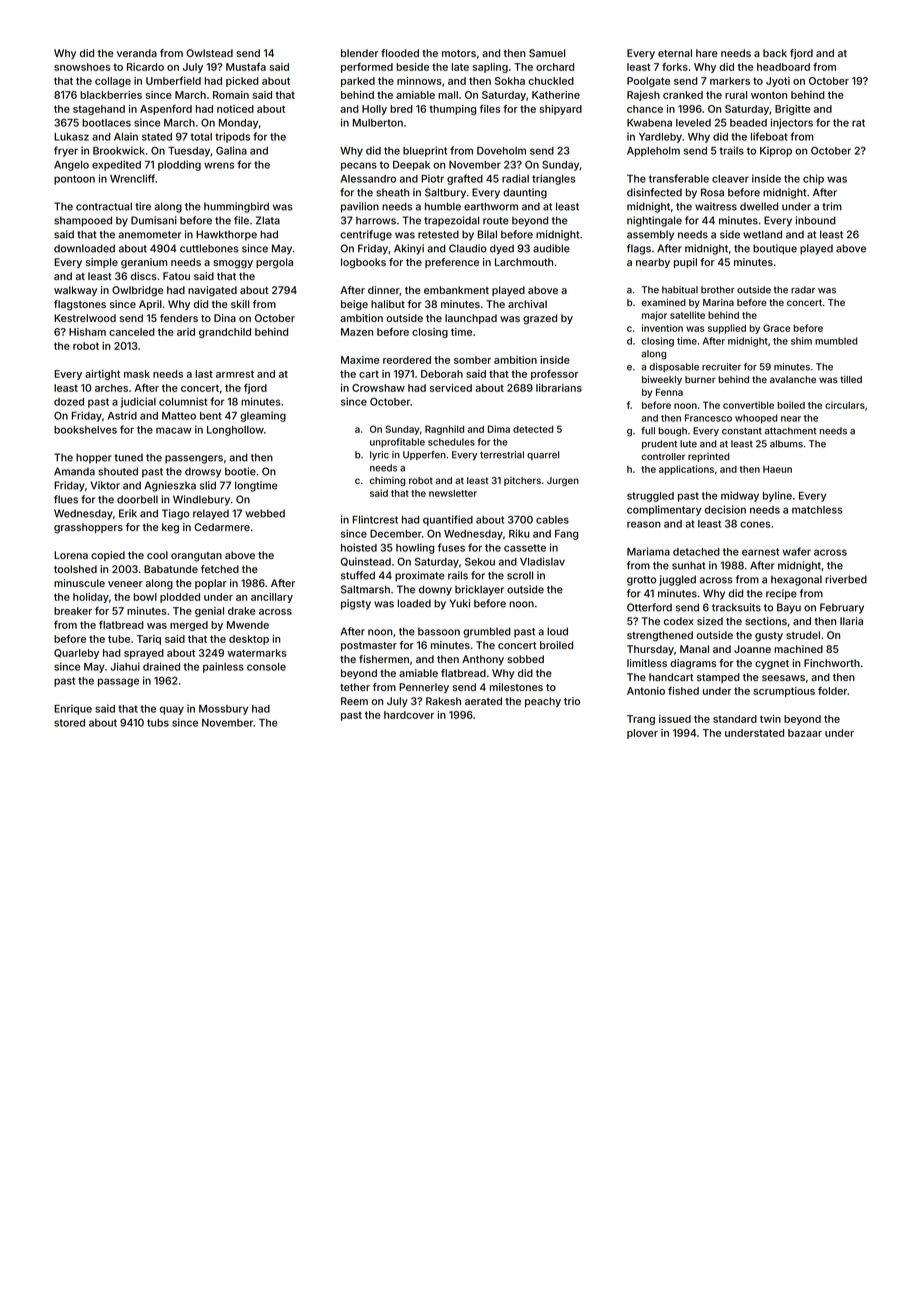  I want to click on Owlstead, so click(209, 53).
